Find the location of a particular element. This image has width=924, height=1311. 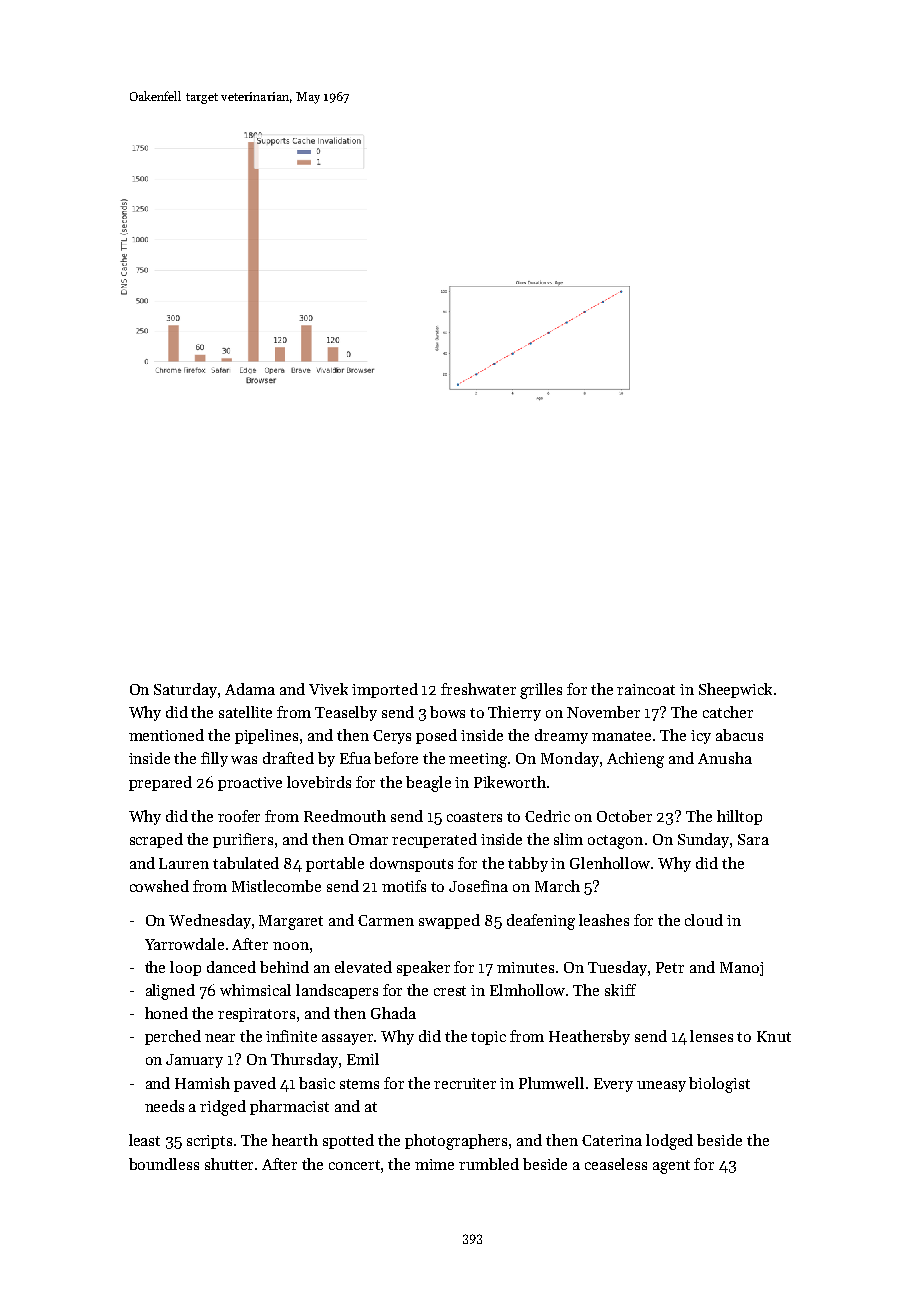

cowshed is located at coordinates (159, 886).
